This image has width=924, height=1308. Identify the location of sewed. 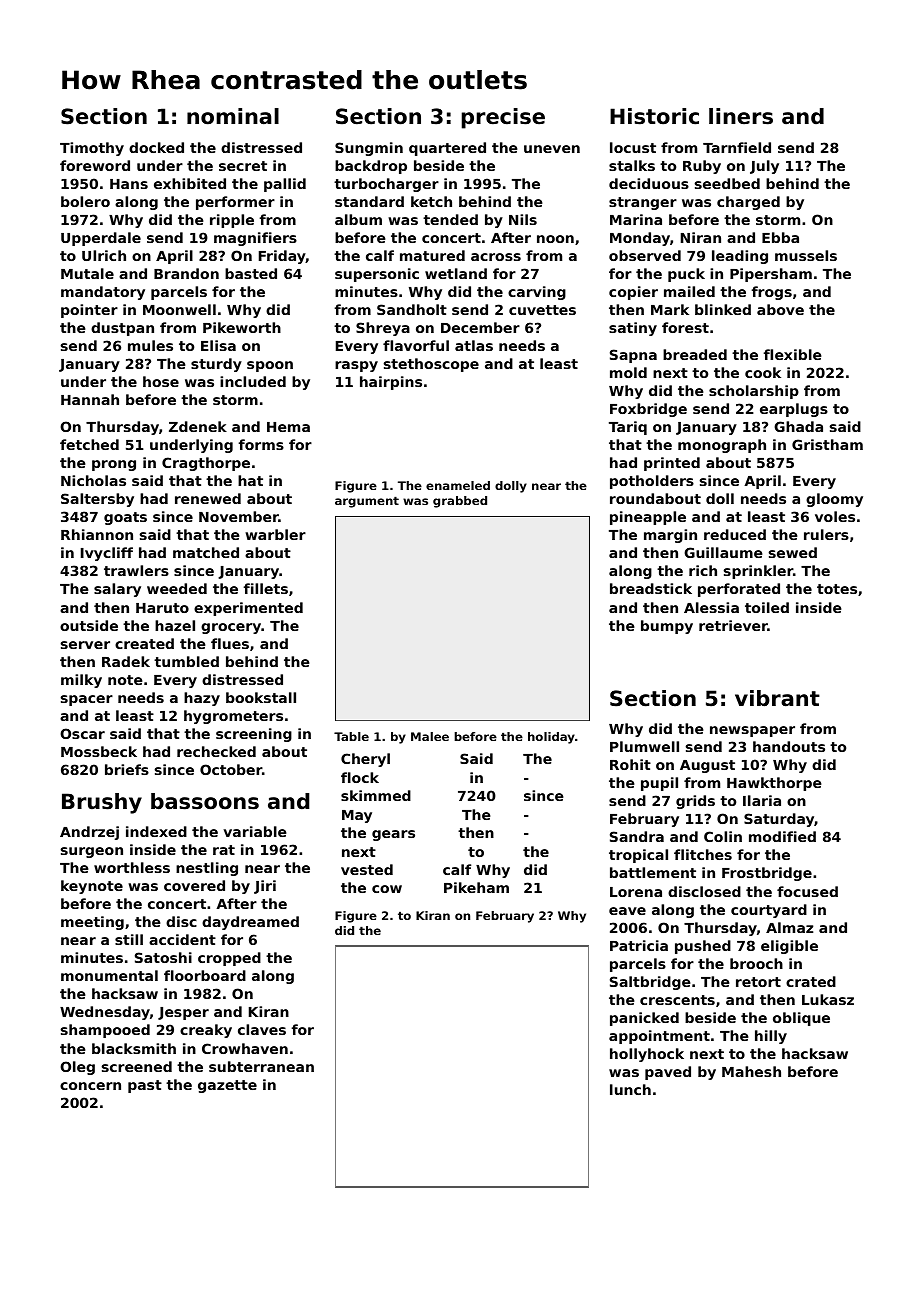
(793, 552).
